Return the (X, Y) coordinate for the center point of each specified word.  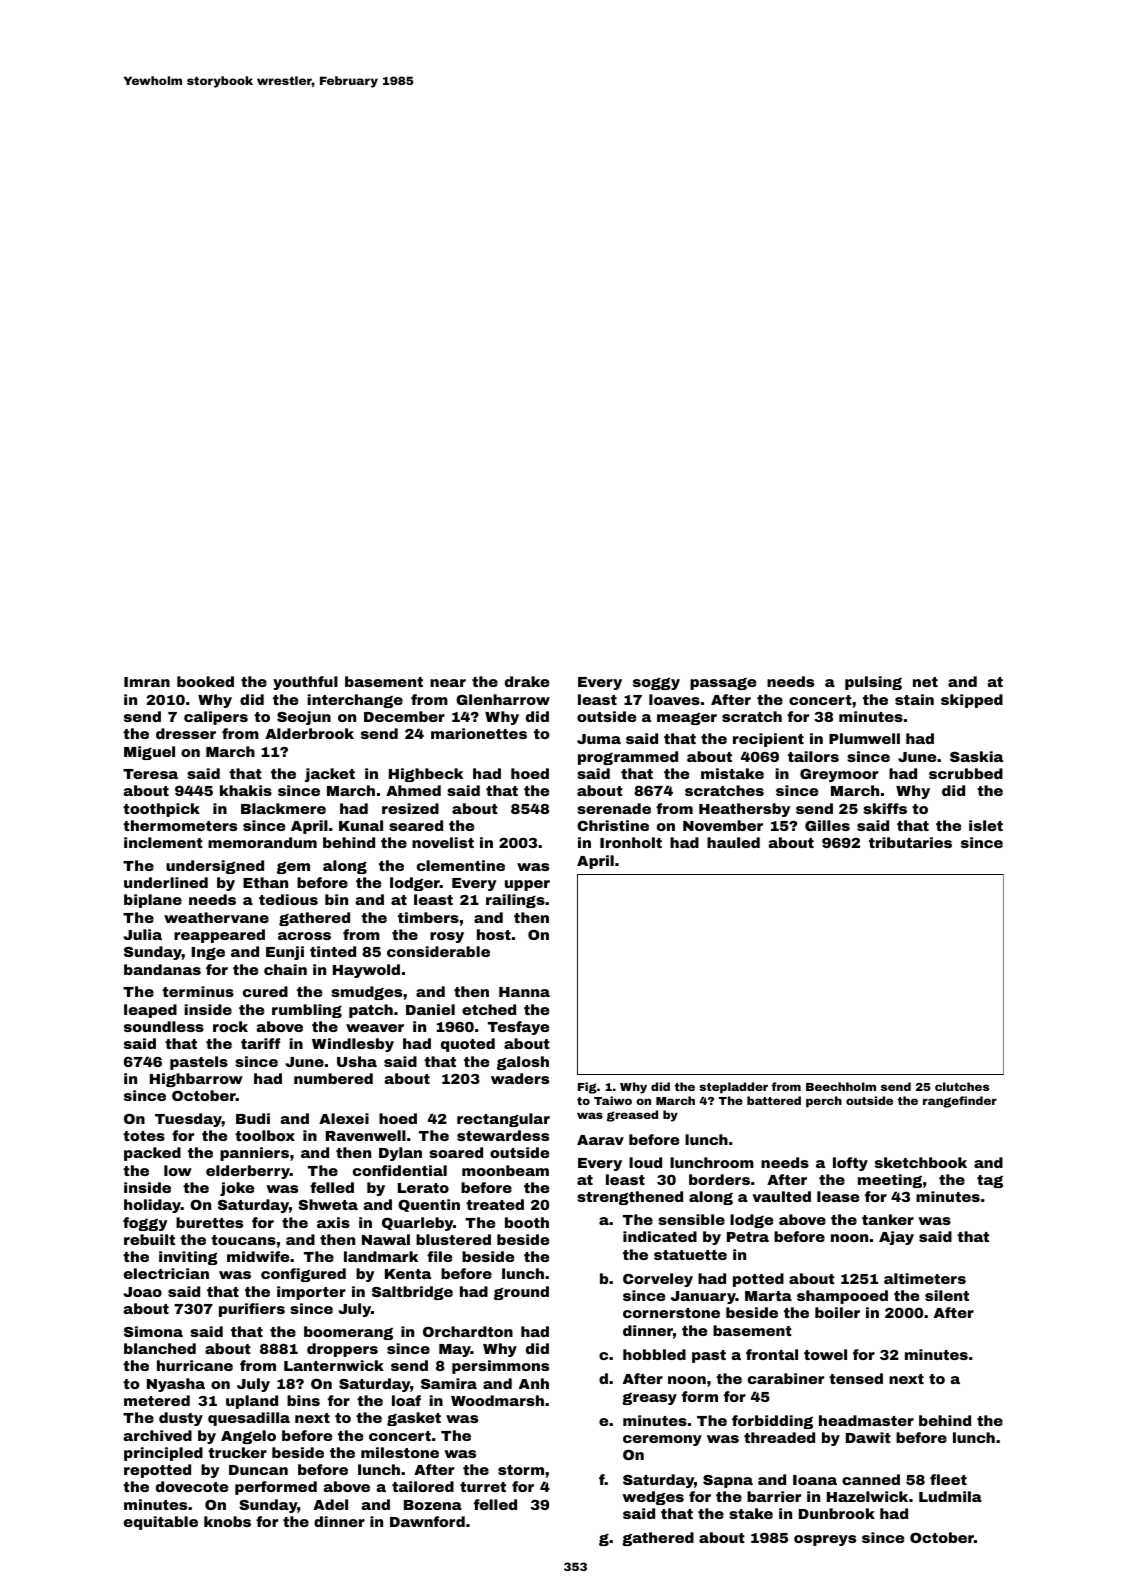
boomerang (348, 1333)
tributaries (910, 842)
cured (265, 991)
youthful (305, 683)
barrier (774, 1496)
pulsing (873, 683)
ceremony (662, 1440)
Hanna (524, 992)
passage (723, 684)
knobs (227, 1521)
